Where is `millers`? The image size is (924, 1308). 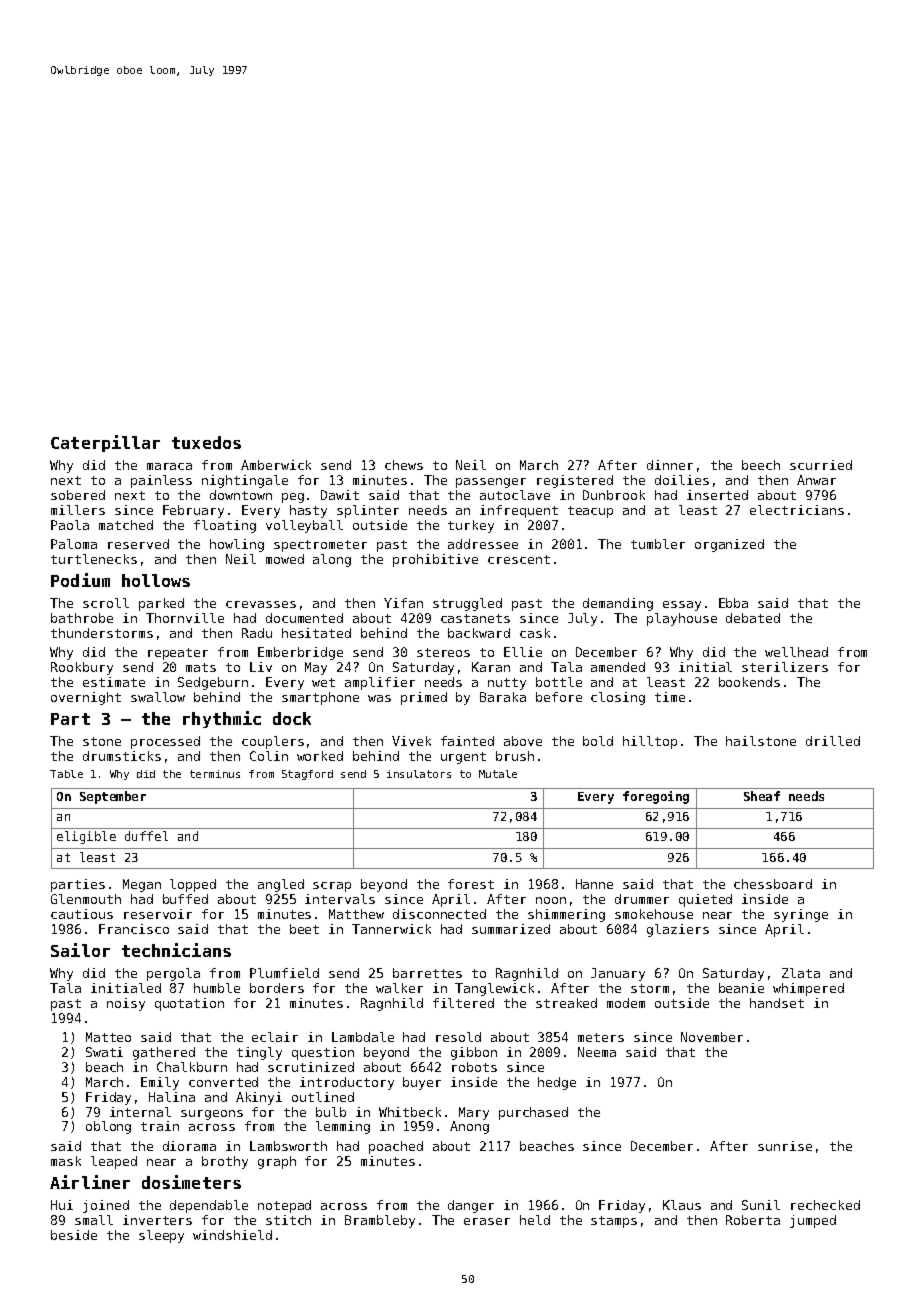
millers is located at coordinates (78, 510).
